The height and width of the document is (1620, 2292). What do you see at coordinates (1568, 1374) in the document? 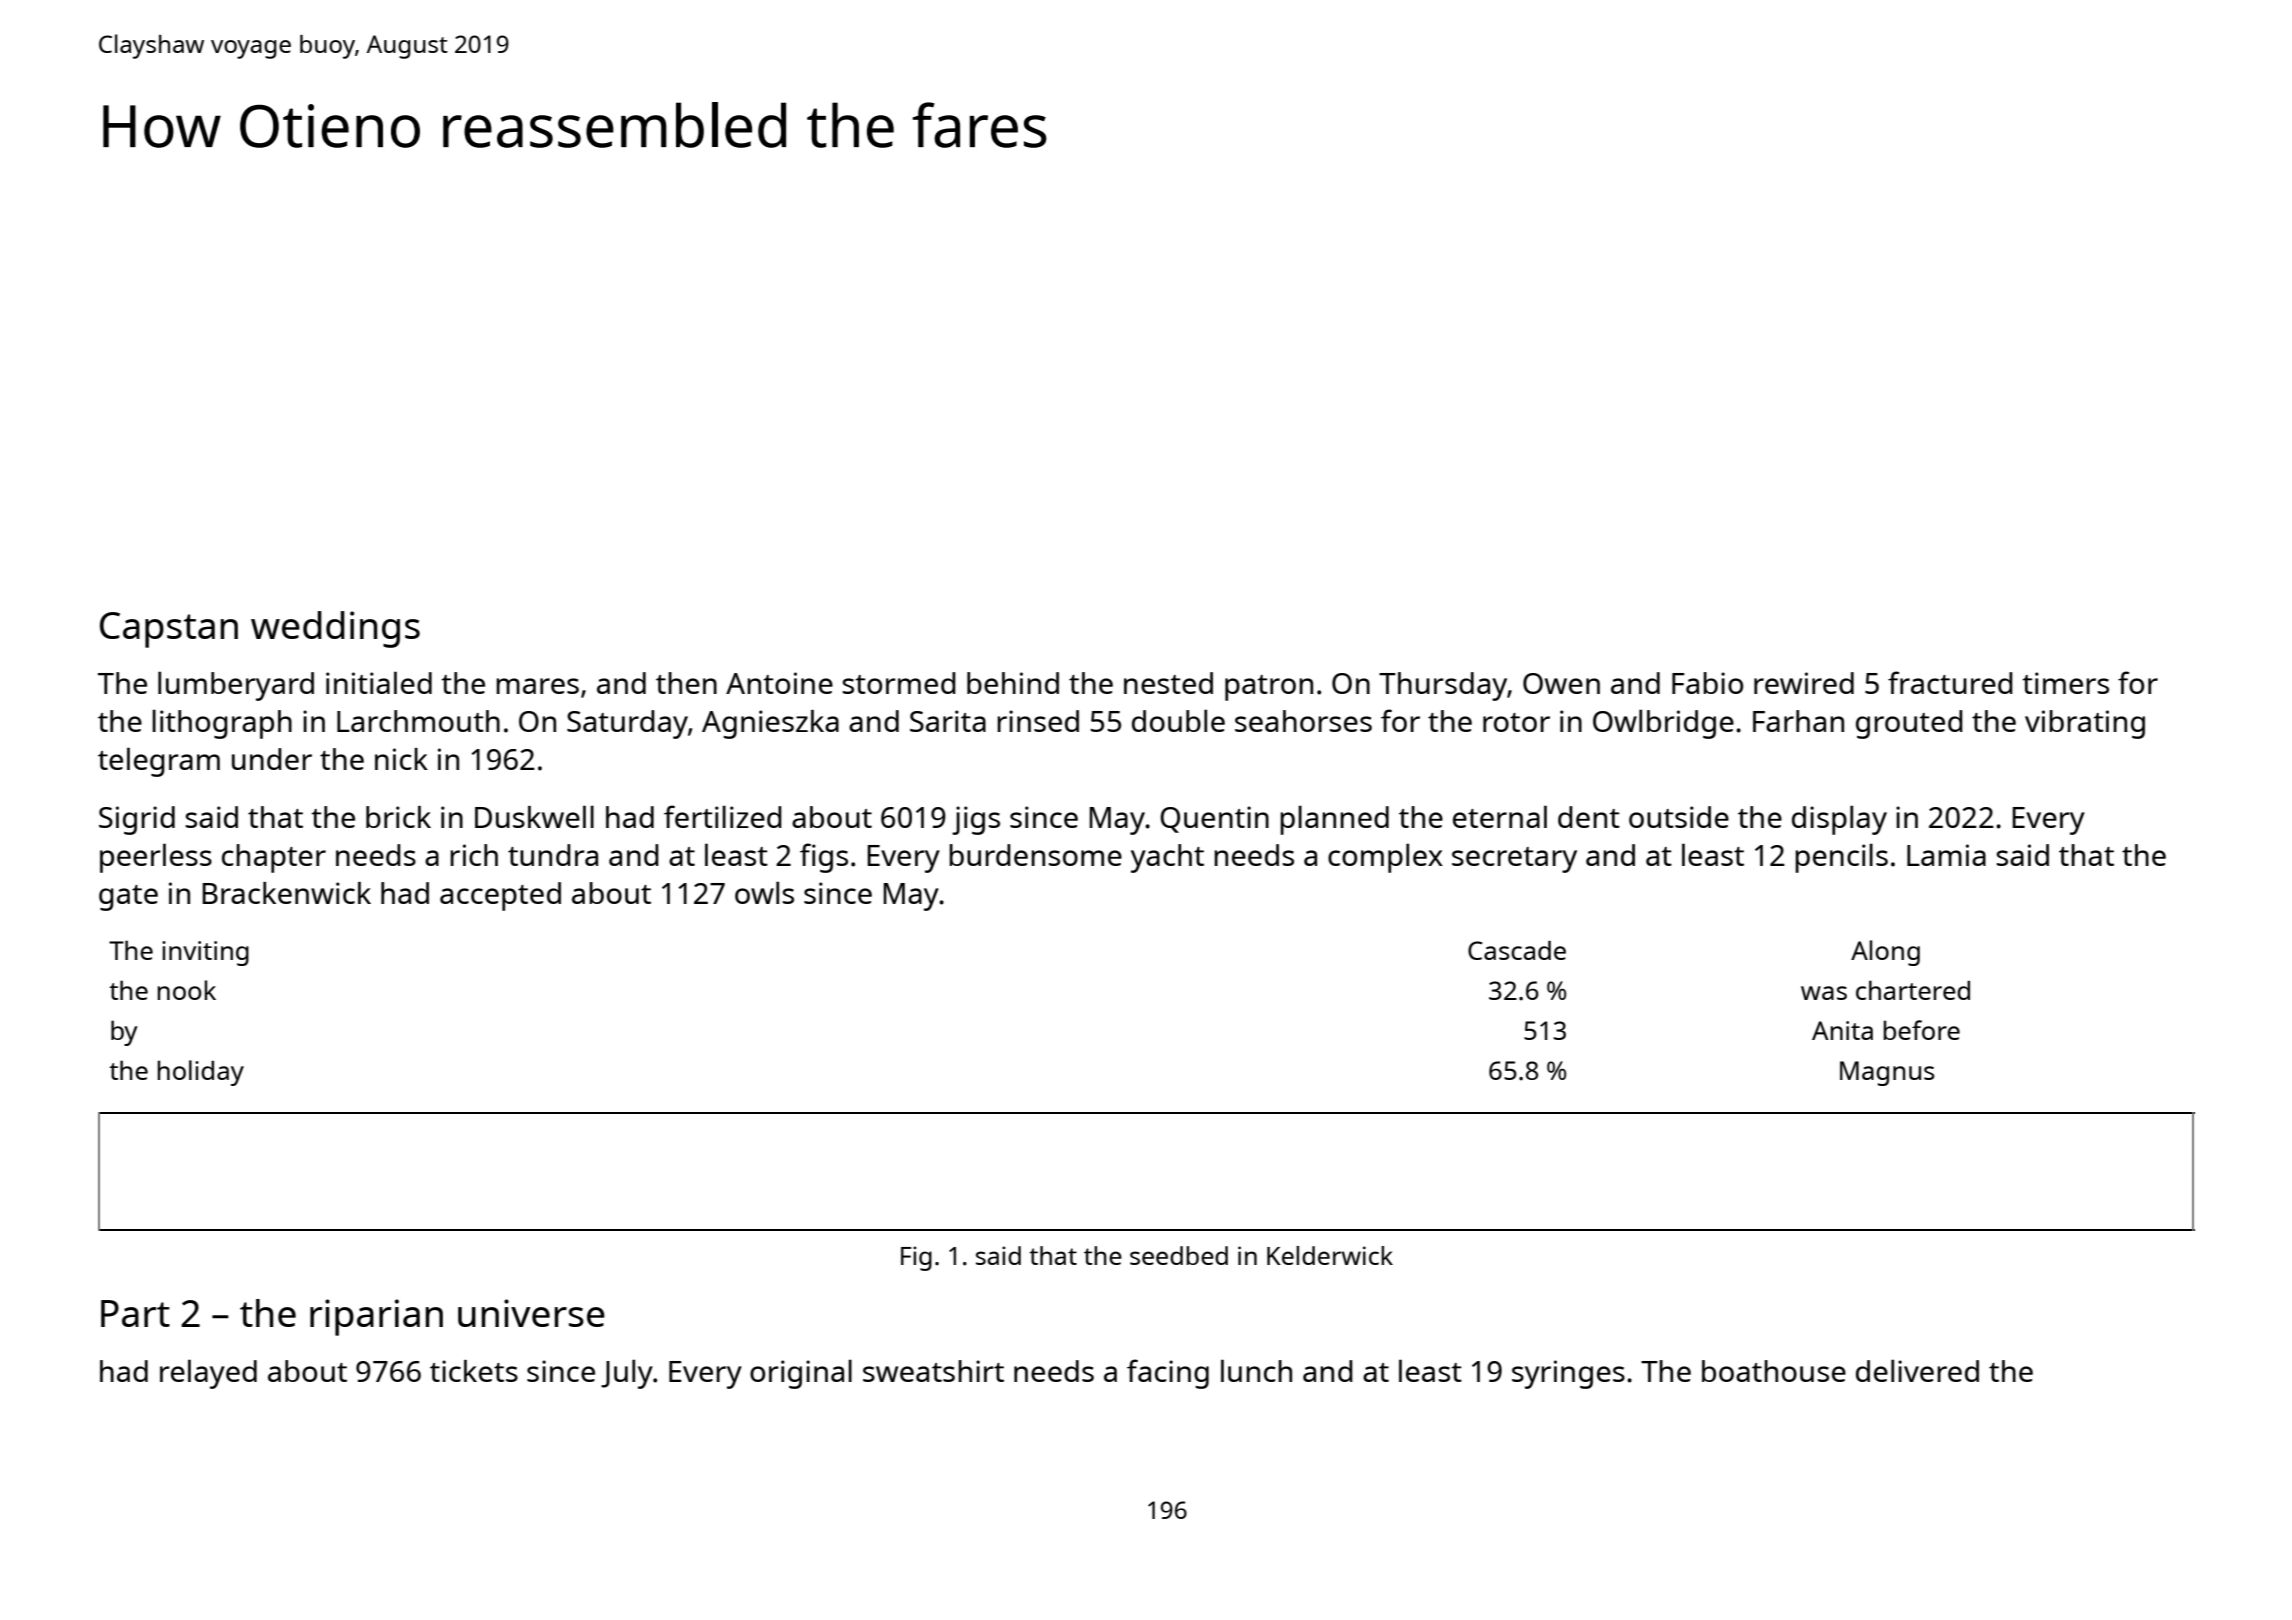
I see `syringes` at bounding box center [1568, 1374].
